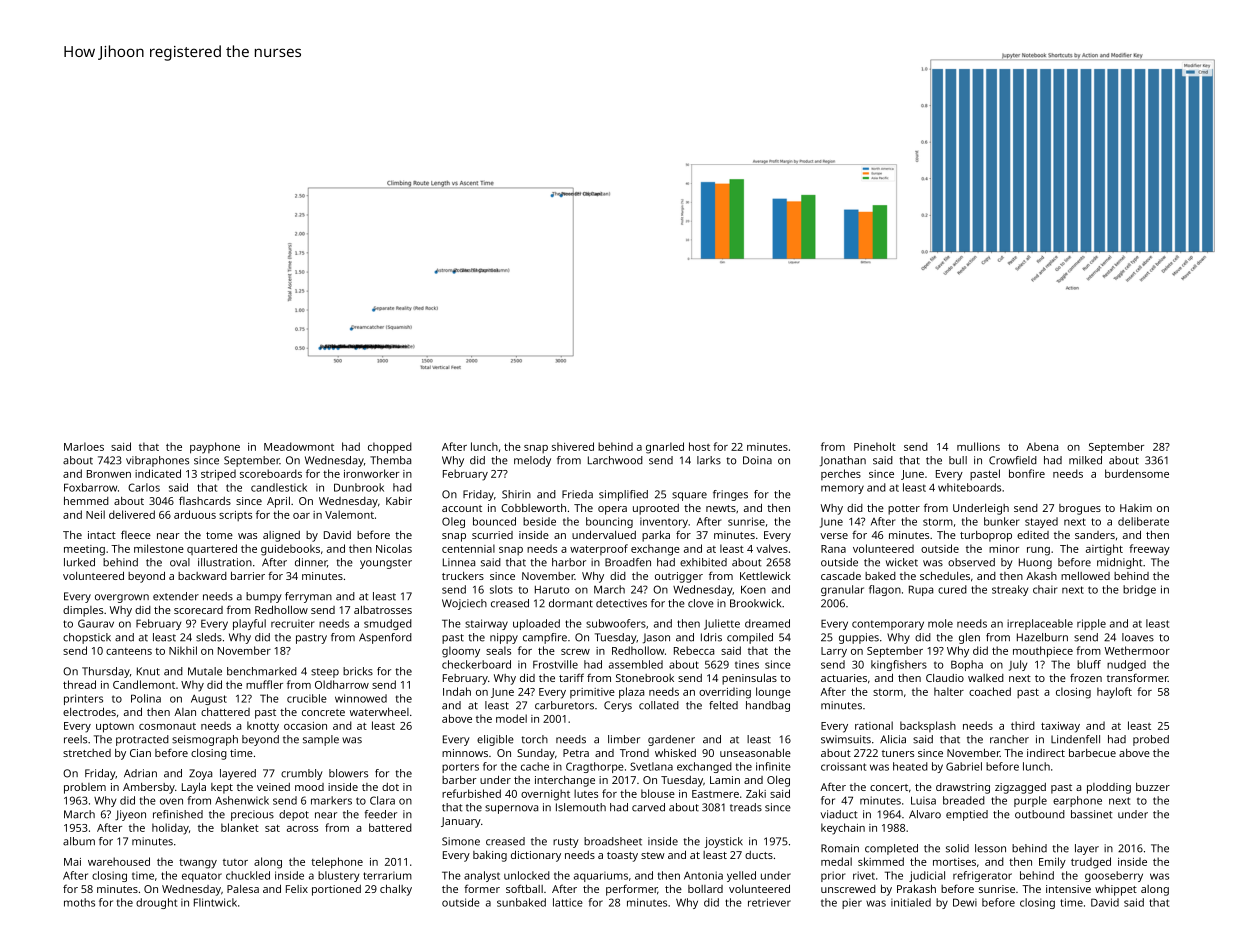 Image resolution: width=1233 pixels, height=952 pixels. I want to click on ironworker, so click(371, 473).
